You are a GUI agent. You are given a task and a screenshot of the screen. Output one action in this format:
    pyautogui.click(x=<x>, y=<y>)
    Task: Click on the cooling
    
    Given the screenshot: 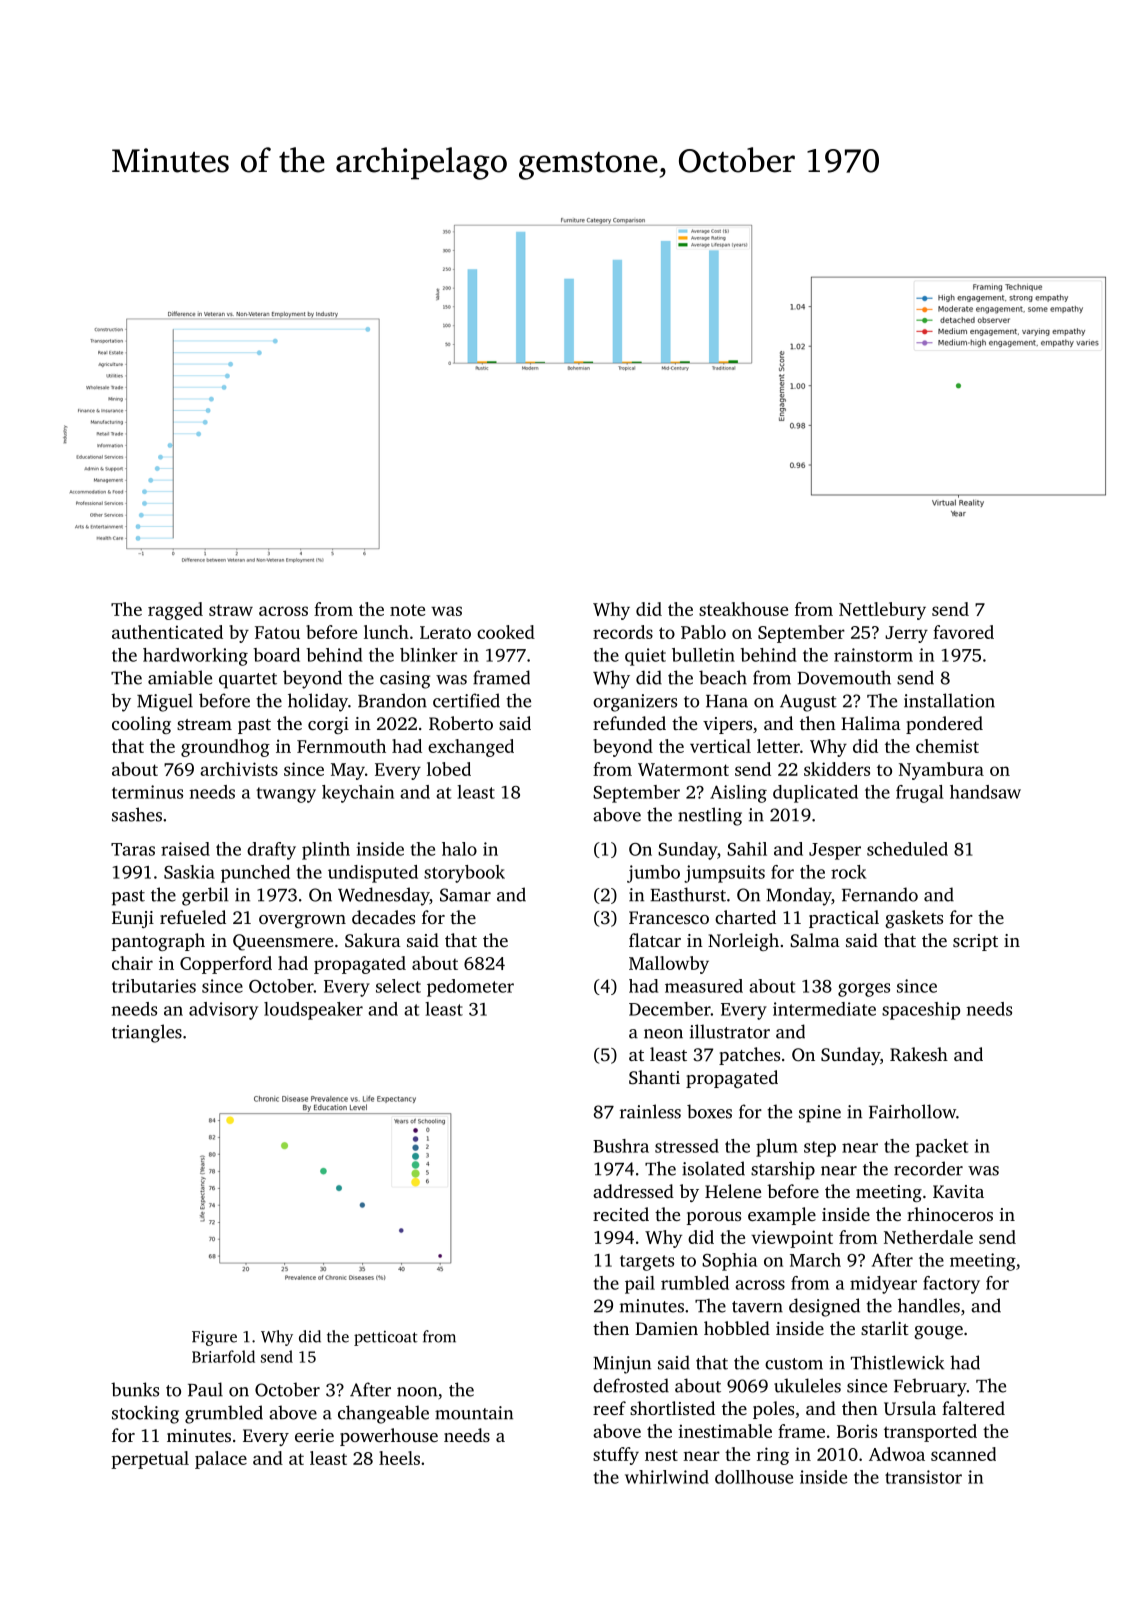 What is the action you would take?
    pyautogui.click(x=141, y=725)
